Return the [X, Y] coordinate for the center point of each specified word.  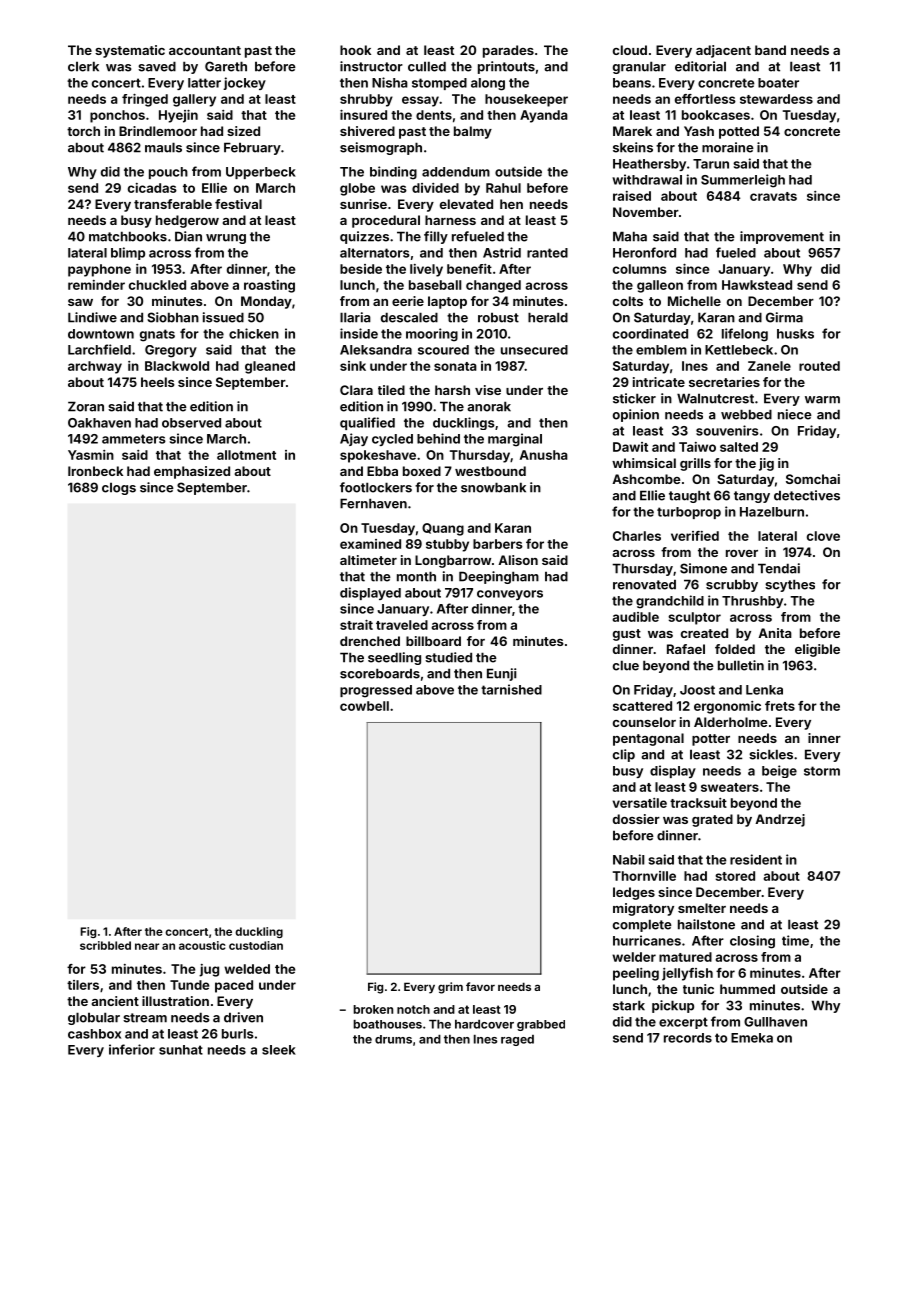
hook [355, 50]
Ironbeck [95, 471]
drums [393, 1039]
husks [795, 334]
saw [80, 302]
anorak [489, 406]
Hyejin [178, 116]
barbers [498, 544]
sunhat [181, 1050]
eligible [817, 650]
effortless [705, 99]
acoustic [202, 945]
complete [642, 925]
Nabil [628, 859]
